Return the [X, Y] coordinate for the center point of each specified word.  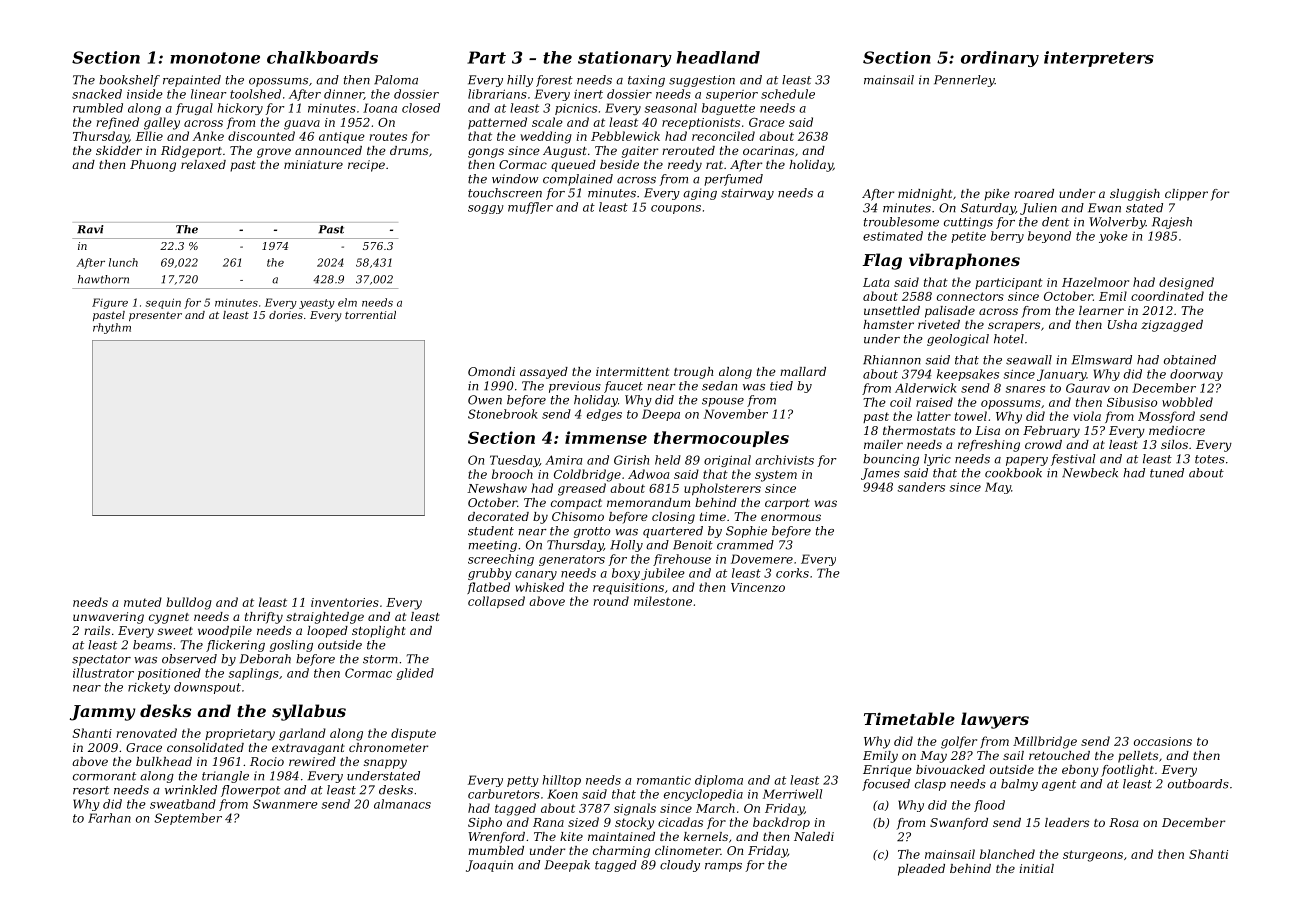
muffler [530, 208]
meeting [492, 546]
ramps [723, 867]
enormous [791, 517]
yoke [1113, 237]
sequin [163, 303]
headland [718, 57]
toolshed [255, 94]
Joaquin [489, 866]
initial [1036, 868]
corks [792, 573]
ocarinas [768, 150]
